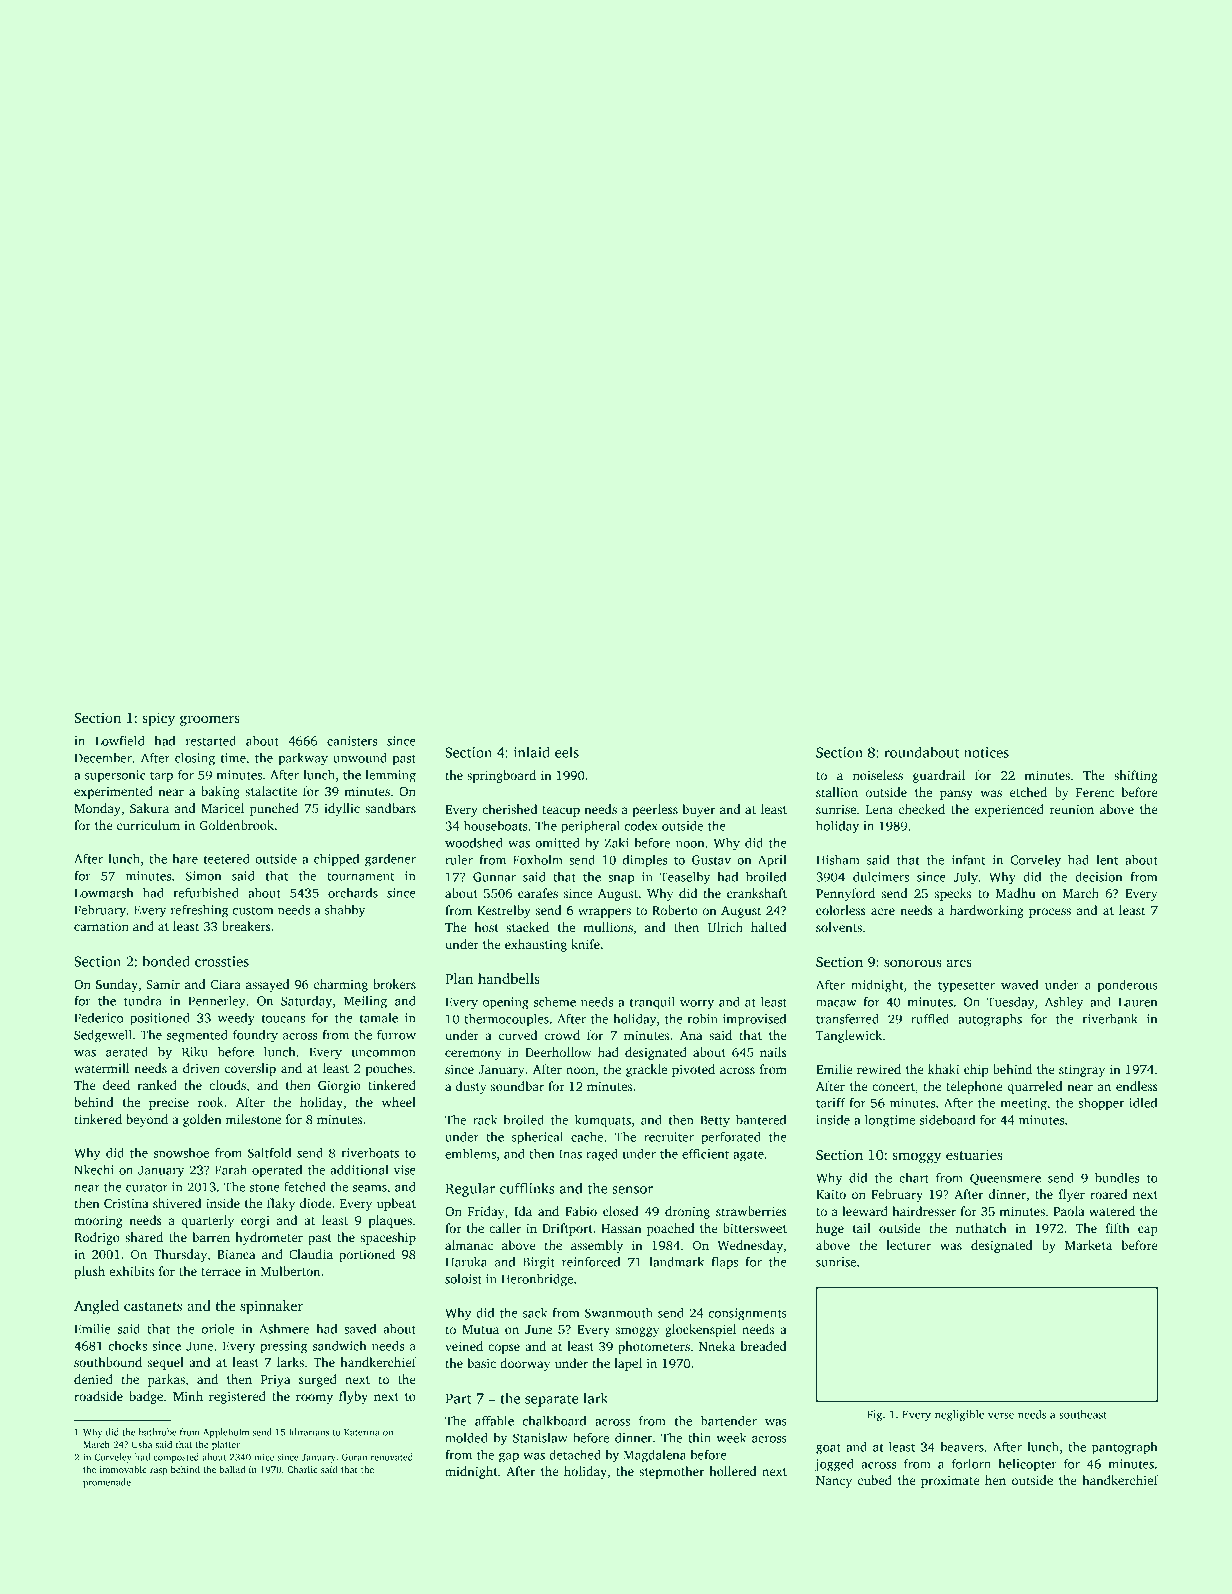 Image resolution: width=1232 pixels, height=1594 pixels. What do you see at coordinates (1117, 1178) in the page?
I see `bundles` at bounding box center [1117, 1178].
